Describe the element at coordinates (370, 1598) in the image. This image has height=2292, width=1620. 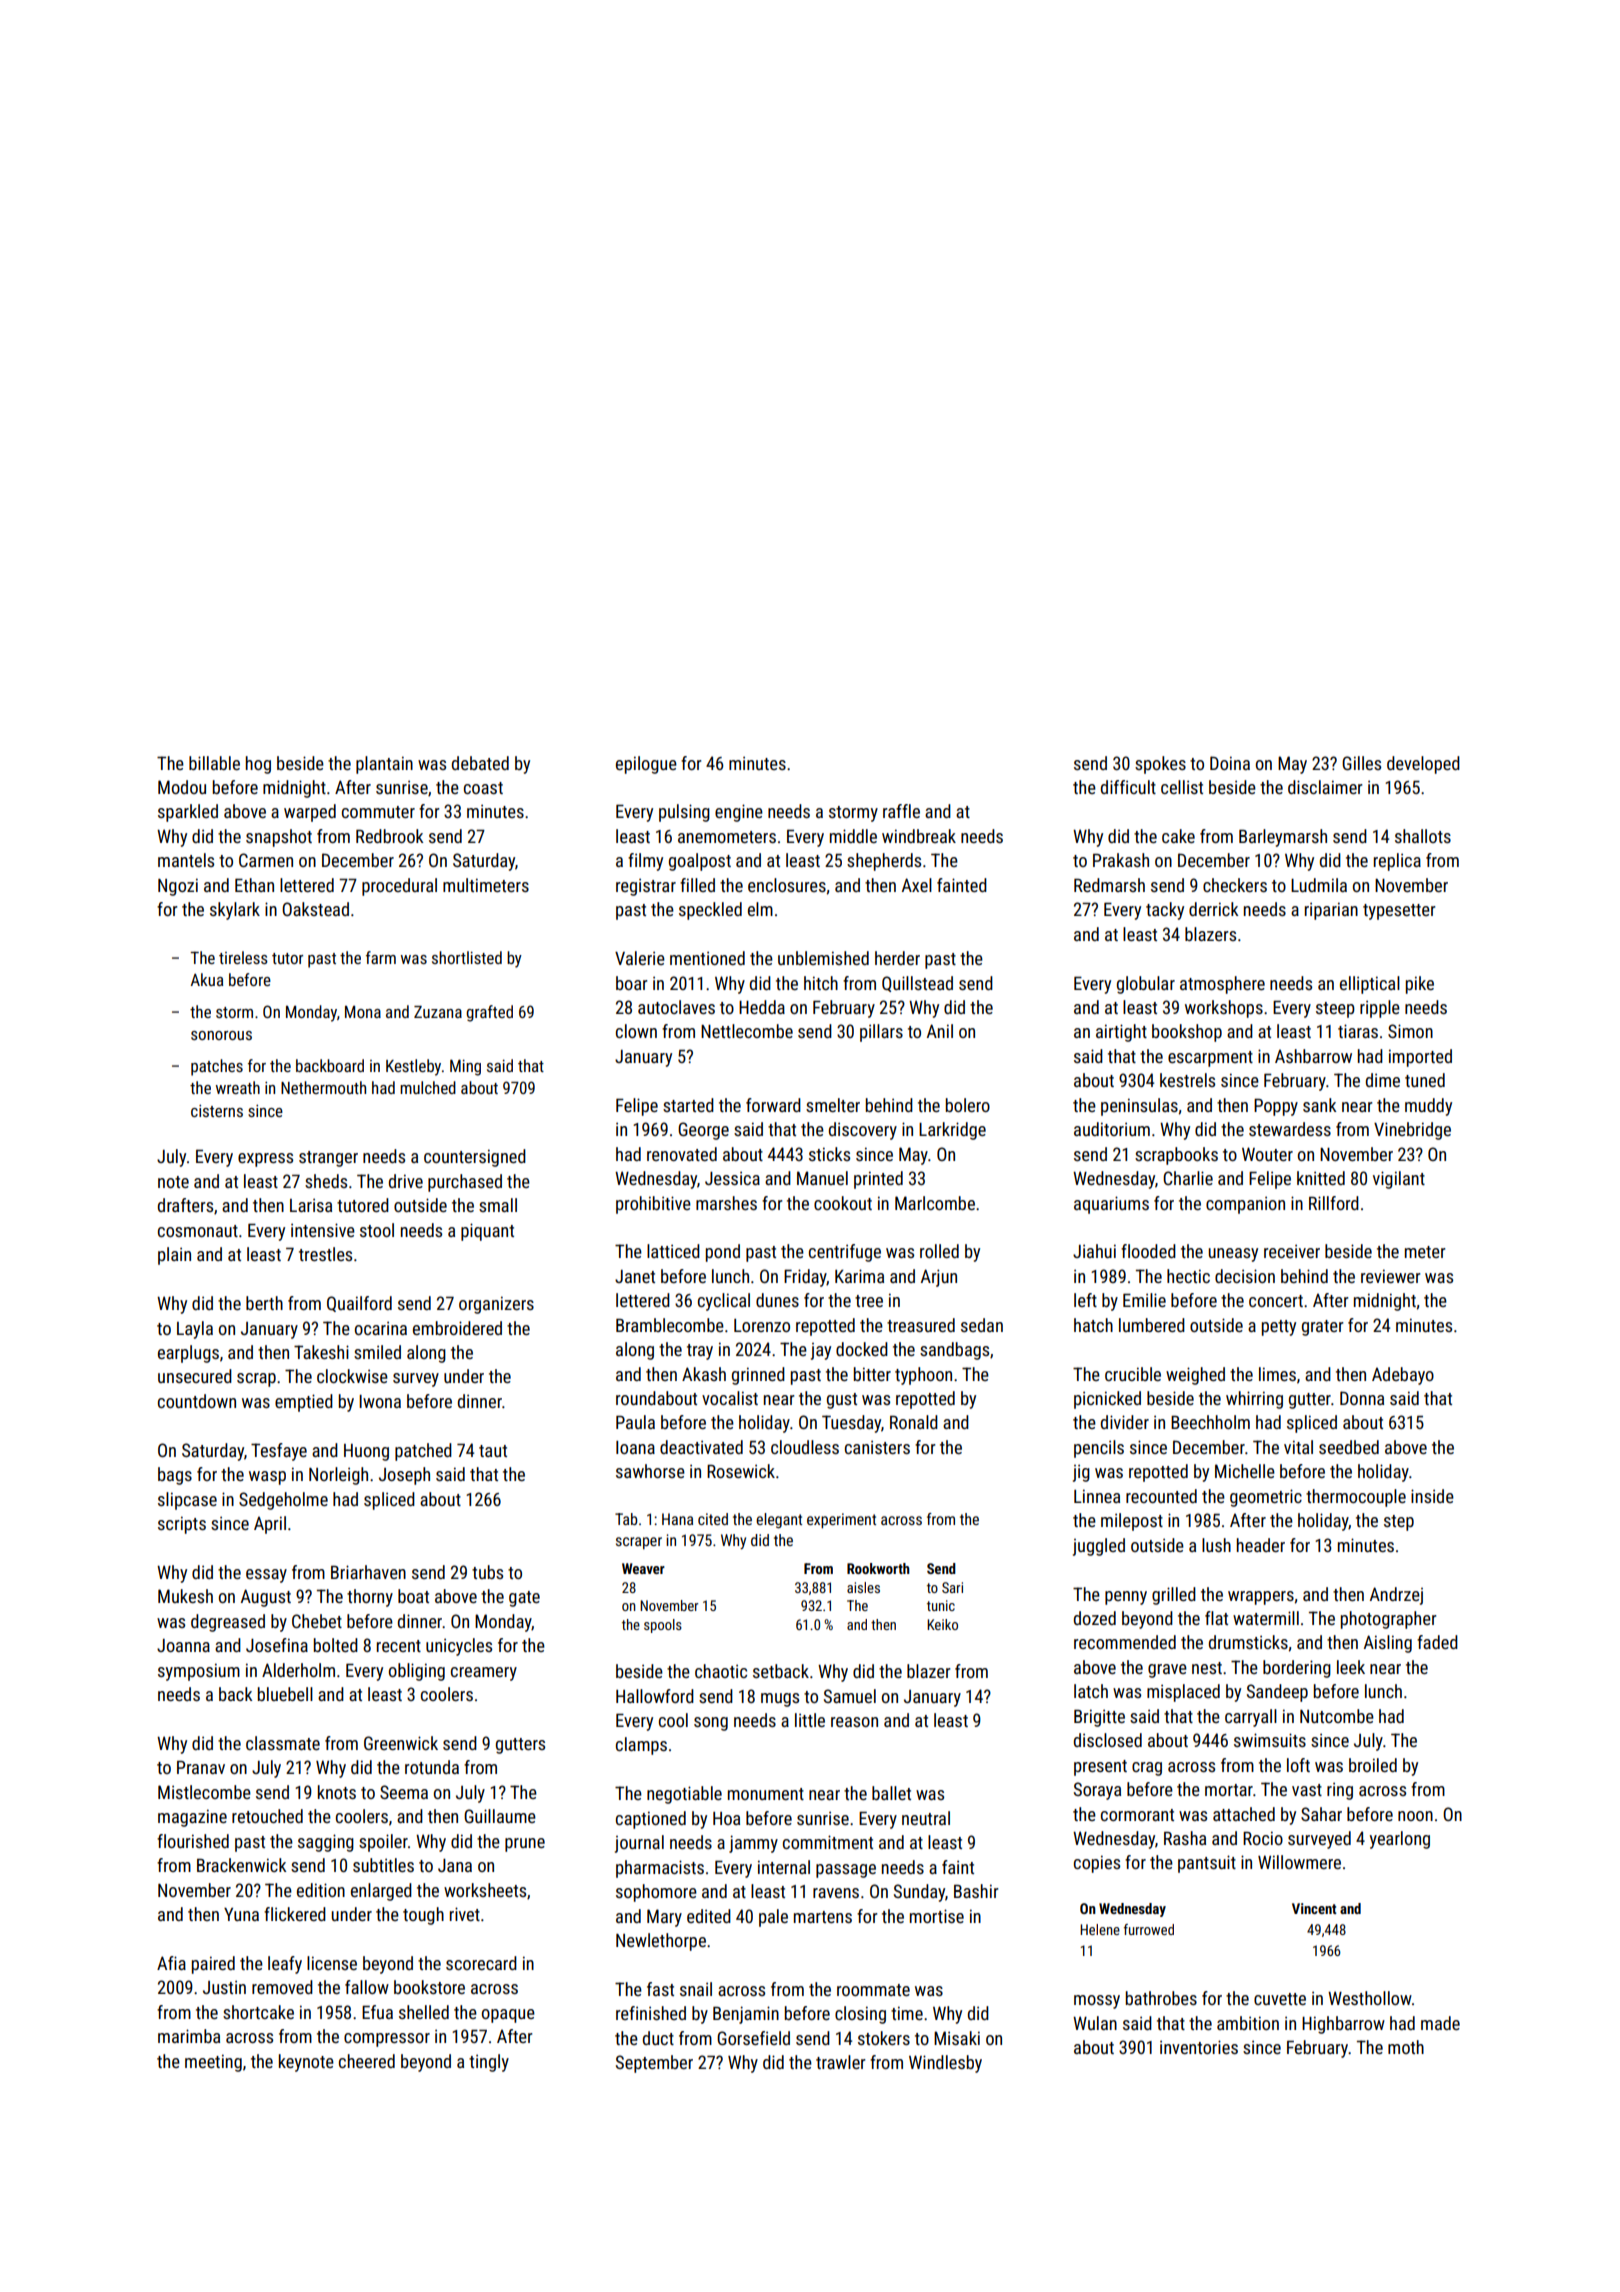
I see `thorny` at that location.
